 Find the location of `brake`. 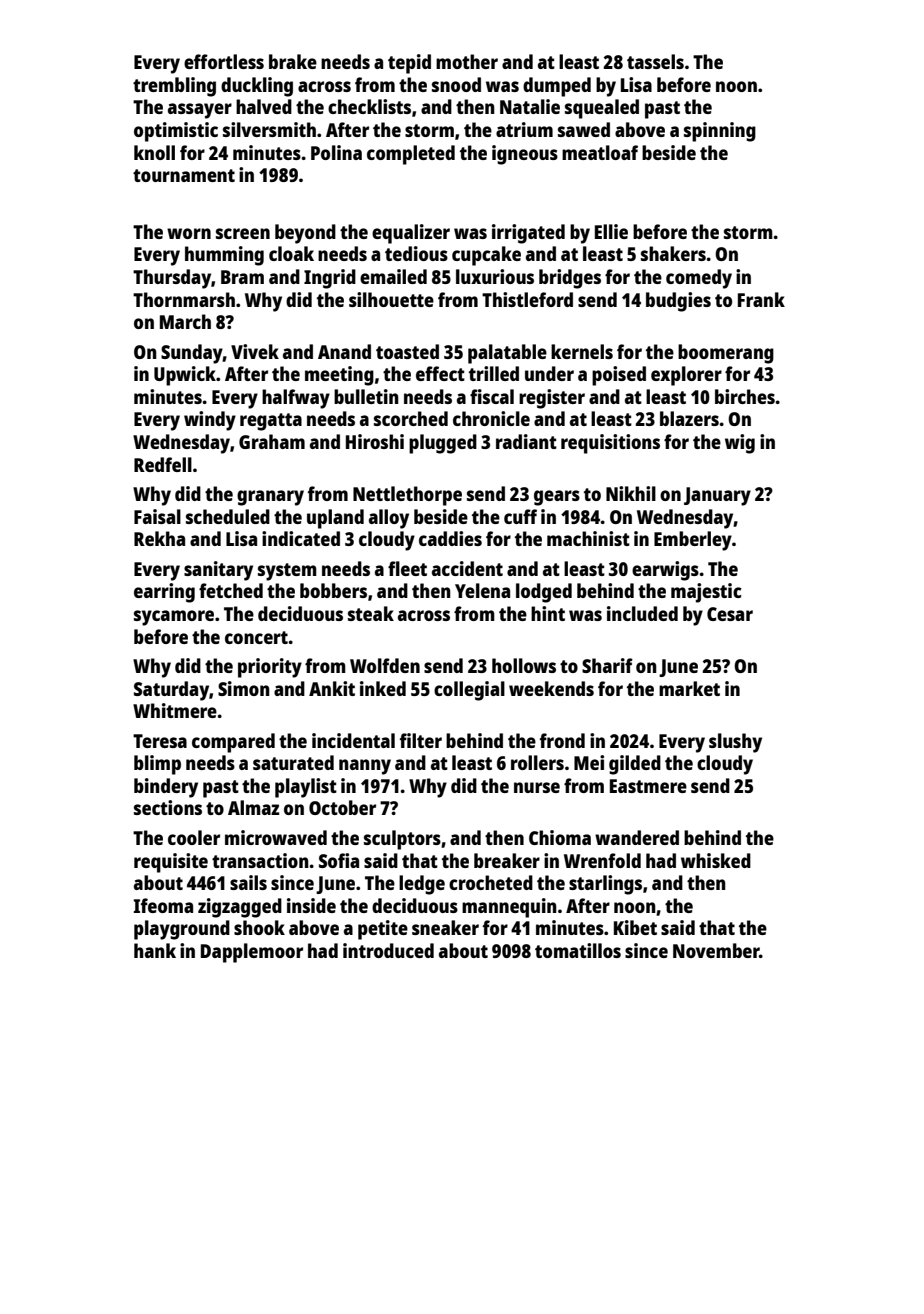

brake is located at coordinates (293, 61).
